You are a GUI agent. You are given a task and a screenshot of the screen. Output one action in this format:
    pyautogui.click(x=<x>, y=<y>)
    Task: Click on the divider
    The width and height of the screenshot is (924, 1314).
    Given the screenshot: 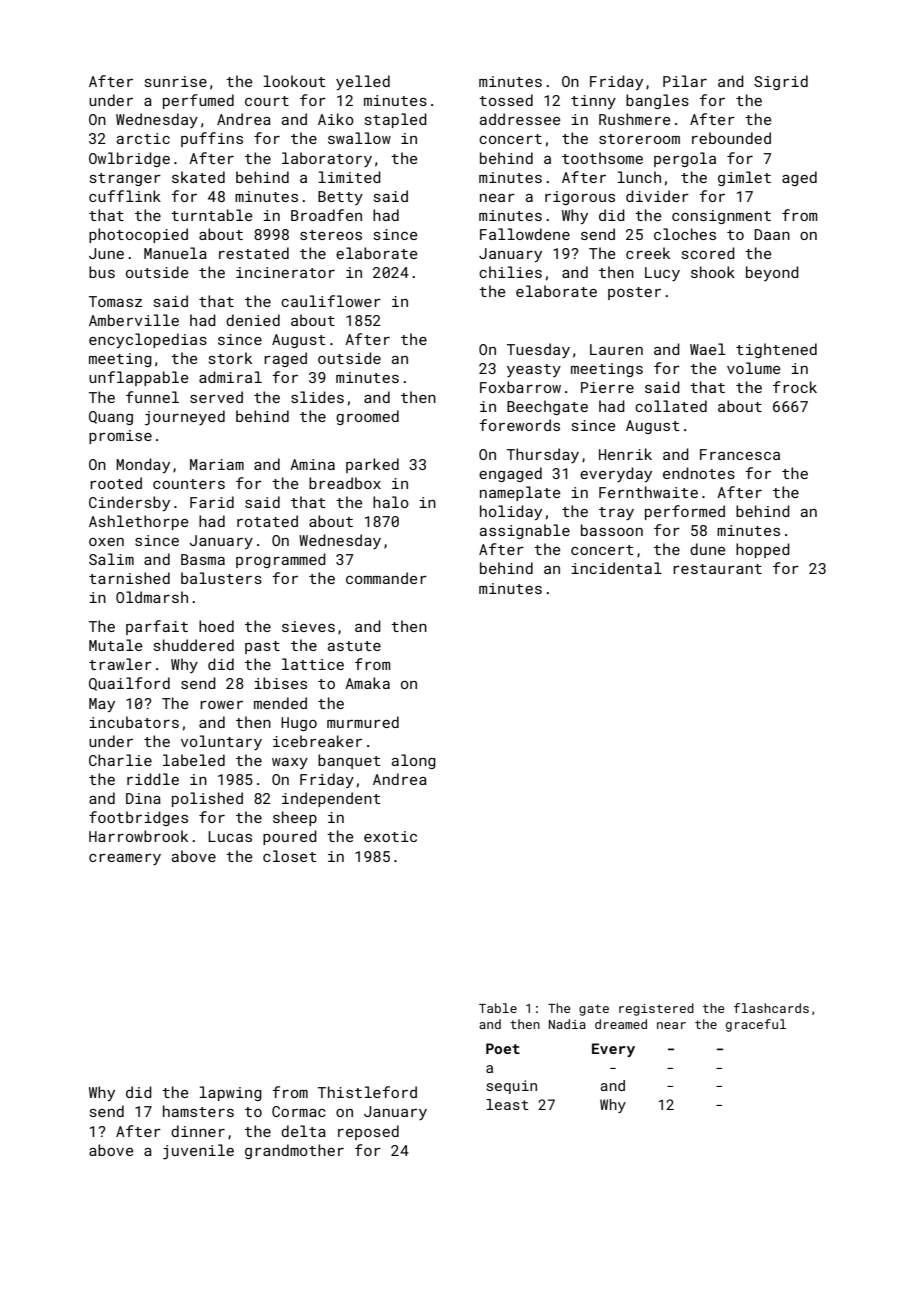 What is the action you would take?
    pyautogui.click(x=657, y=196)
